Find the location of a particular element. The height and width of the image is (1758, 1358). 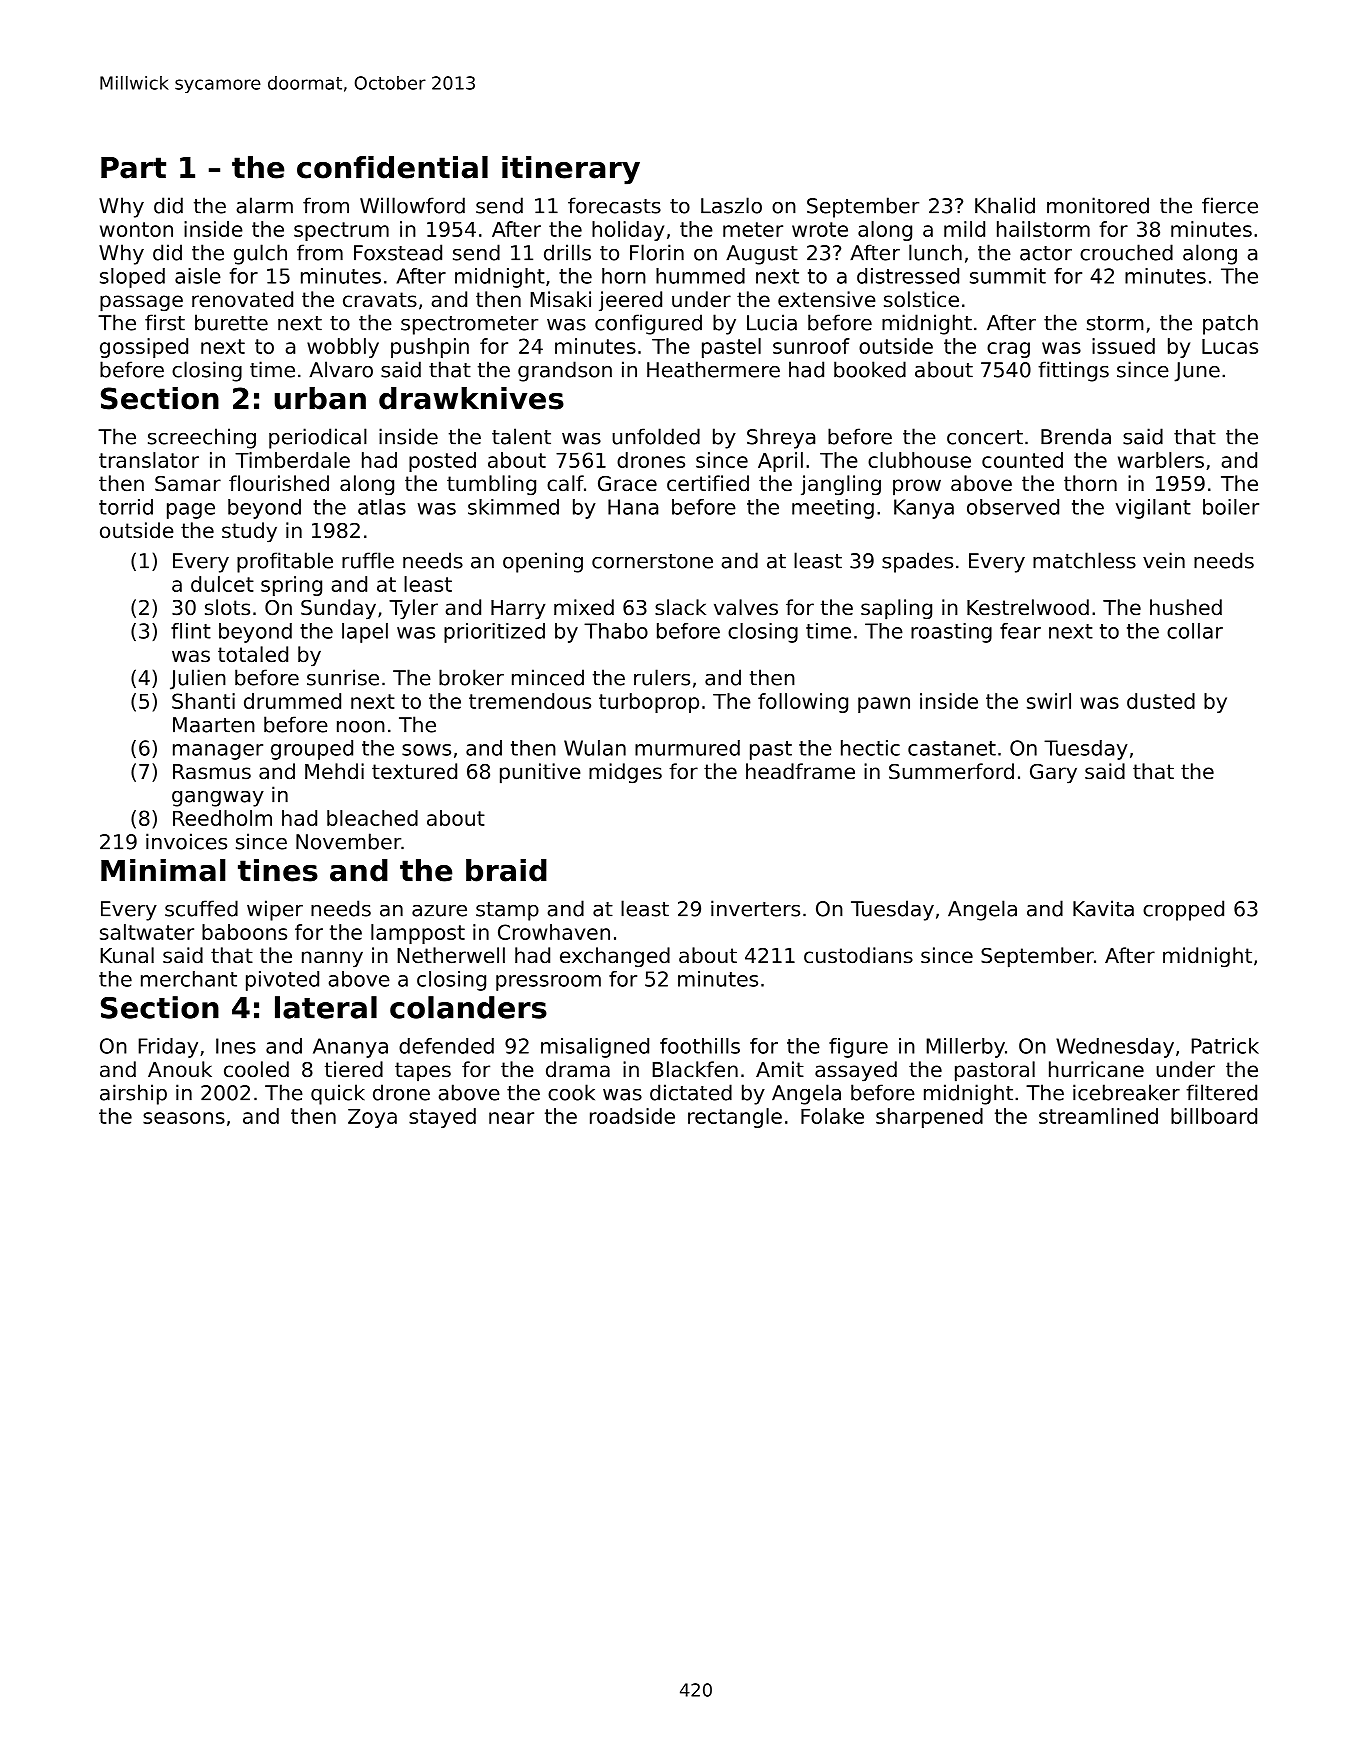

billboard is located at coordinates (1214, 1116).
